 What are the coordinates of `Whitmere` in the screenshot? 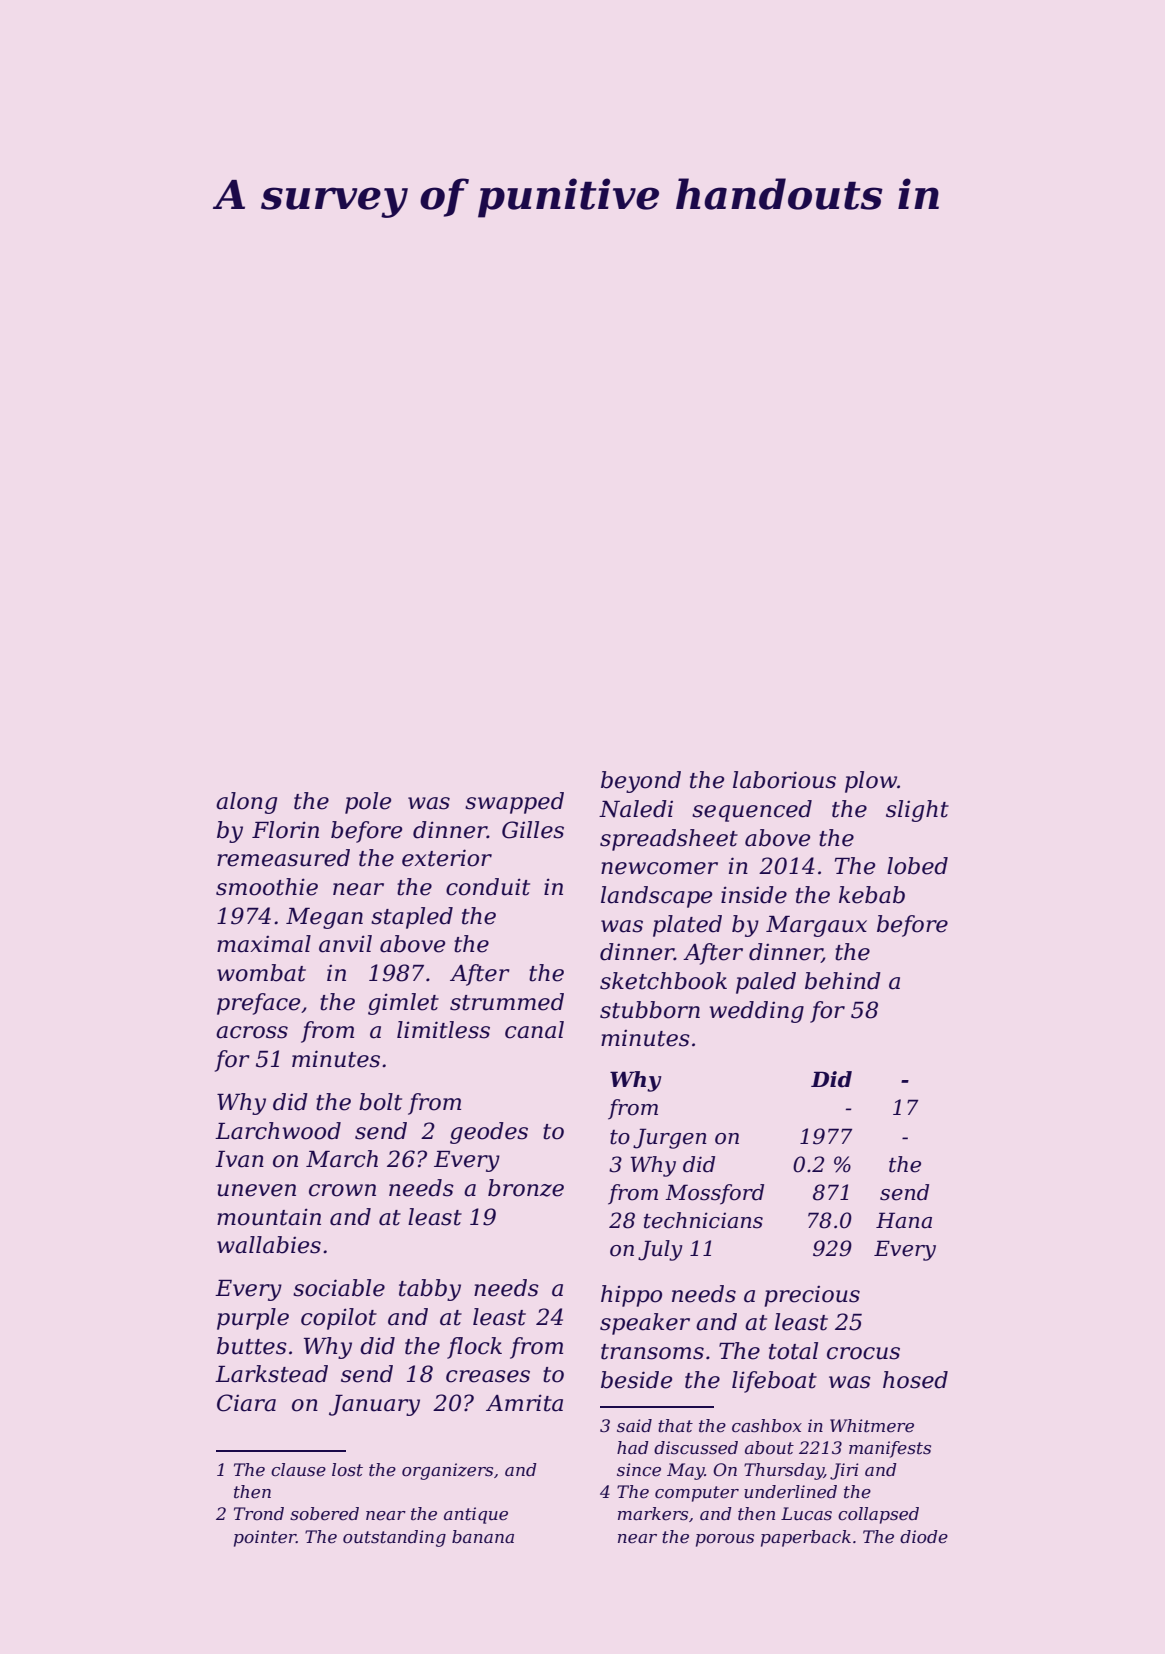 It's located at (872, 1426).
